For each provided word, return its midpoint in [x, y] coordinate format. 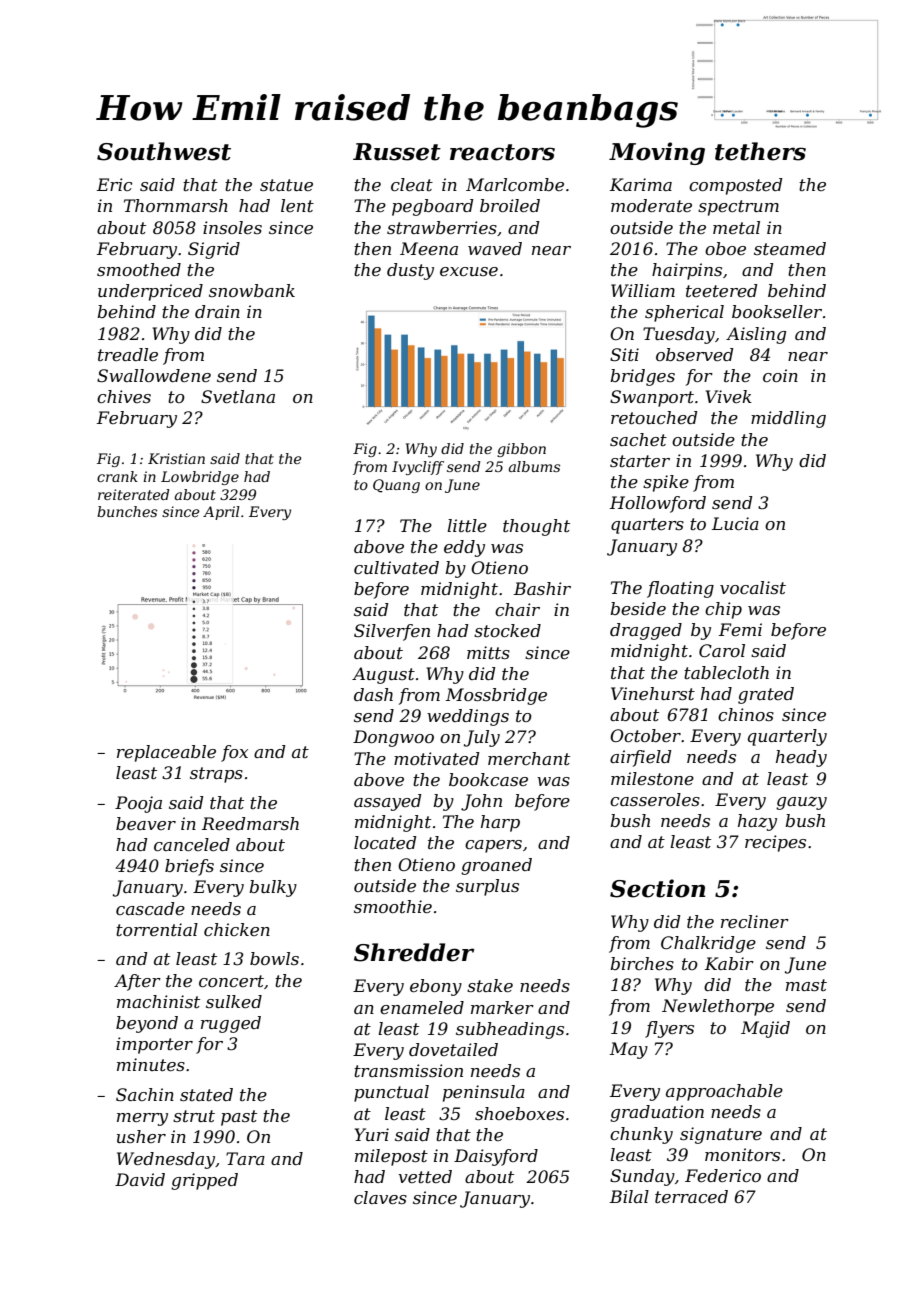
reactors [502, 152]
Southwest [164, 151]
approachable [724, 1092]
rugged [231, 1024]
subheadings [510, 1030]
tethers [760, 151]
